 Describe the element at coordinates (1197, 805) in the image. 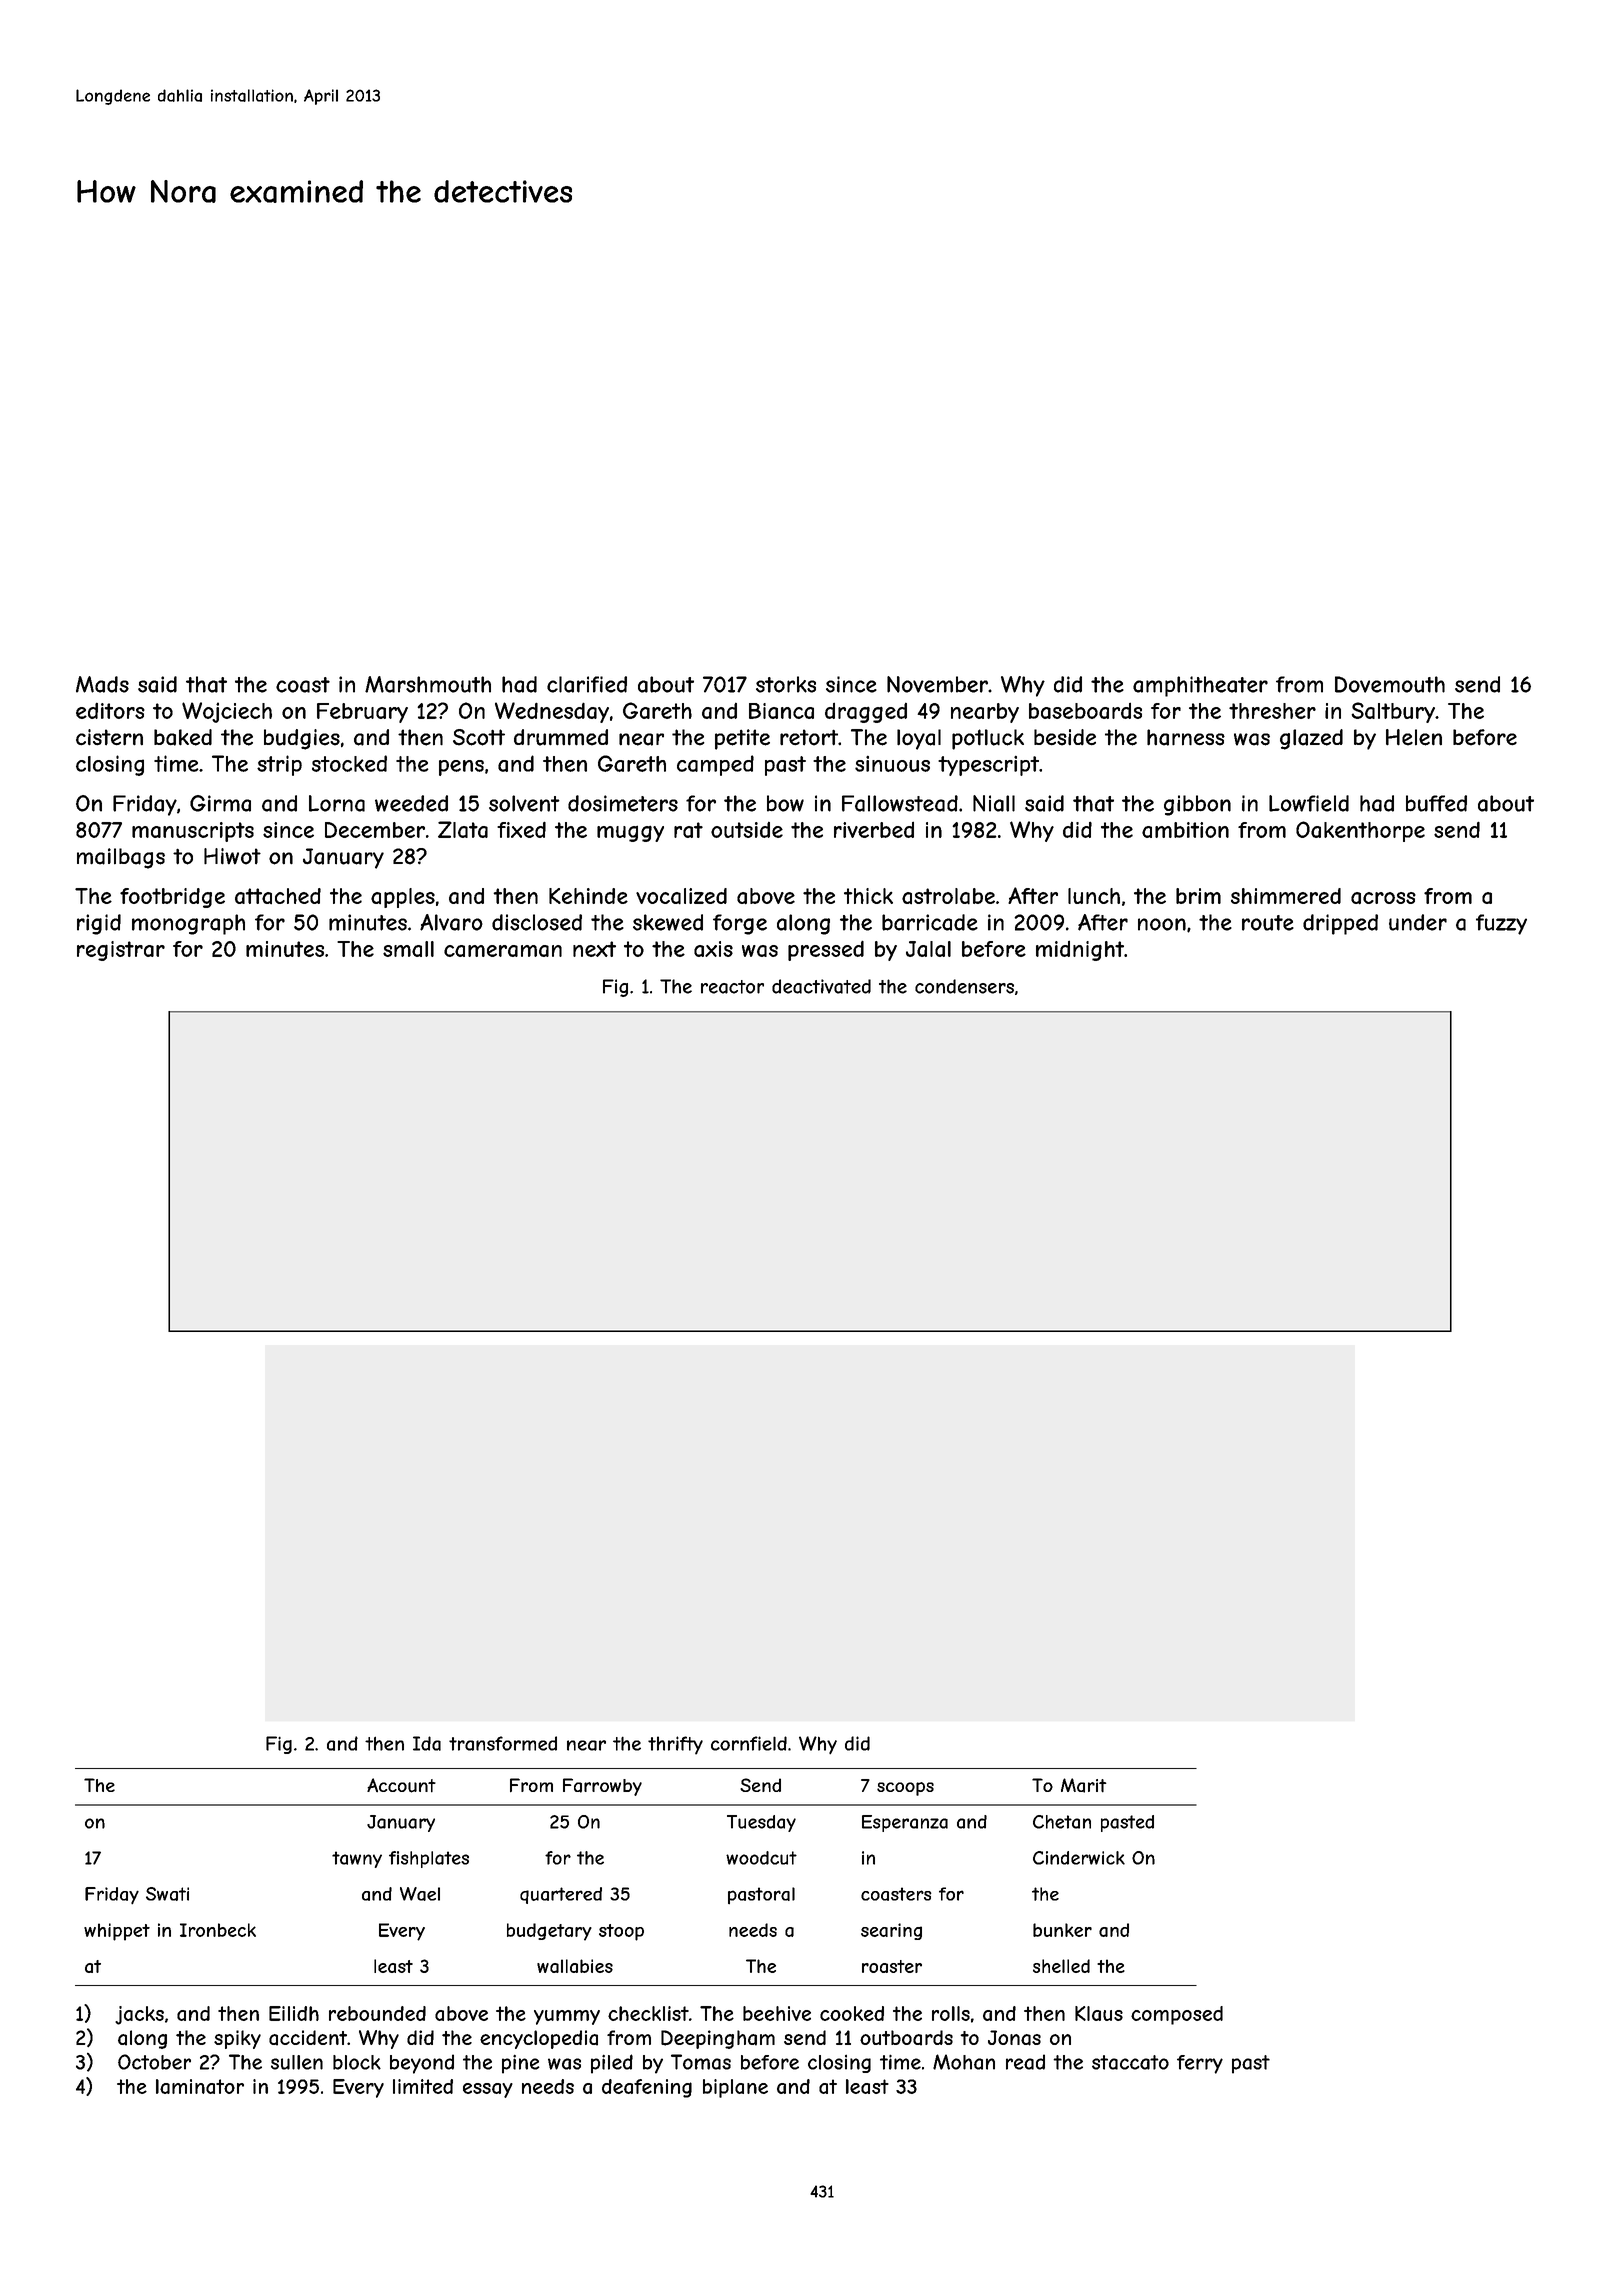

I see `gibbon` at that location.
